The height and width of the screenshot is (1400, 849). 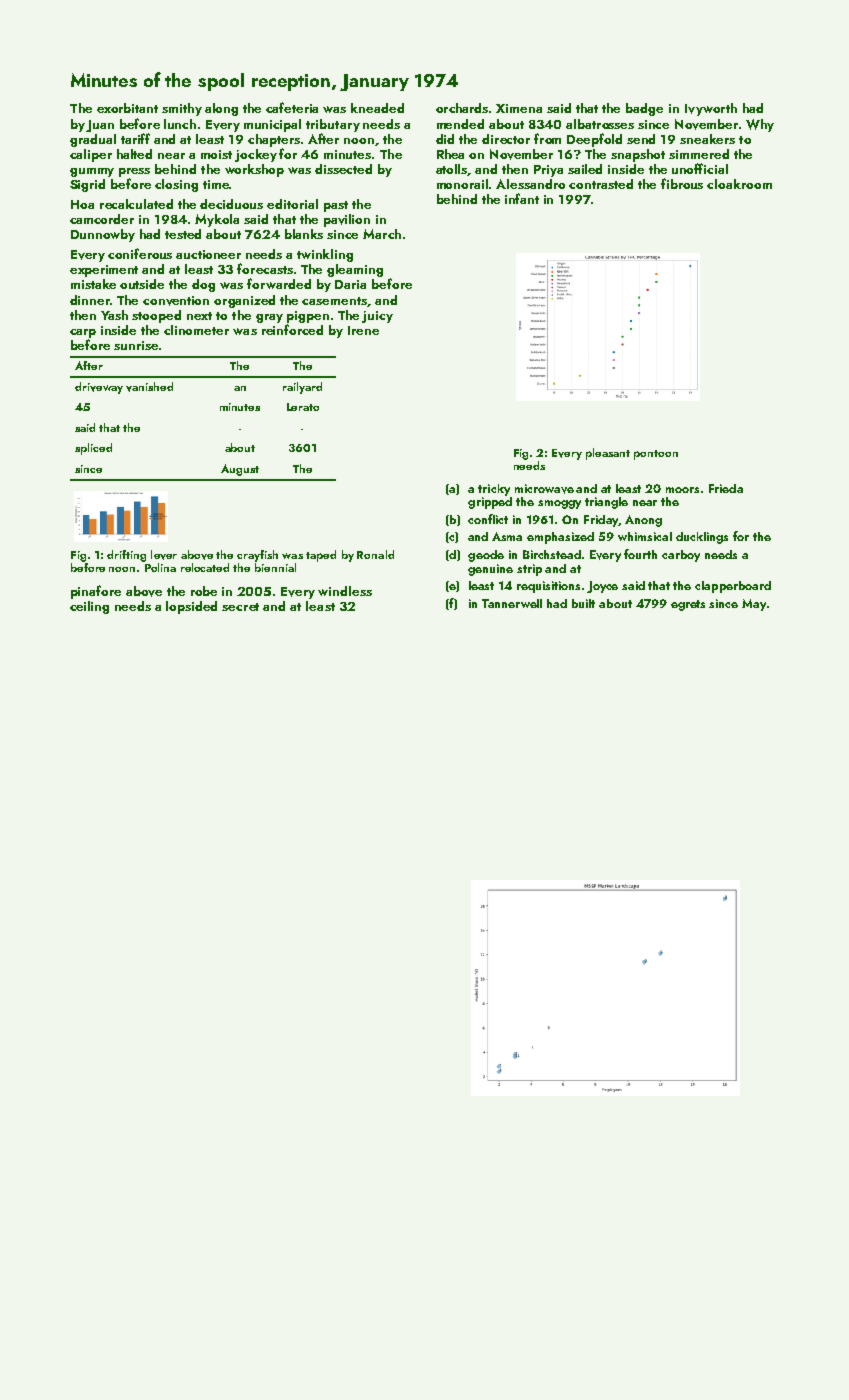 I want to click on Asma, so click(x=507, y=536).
